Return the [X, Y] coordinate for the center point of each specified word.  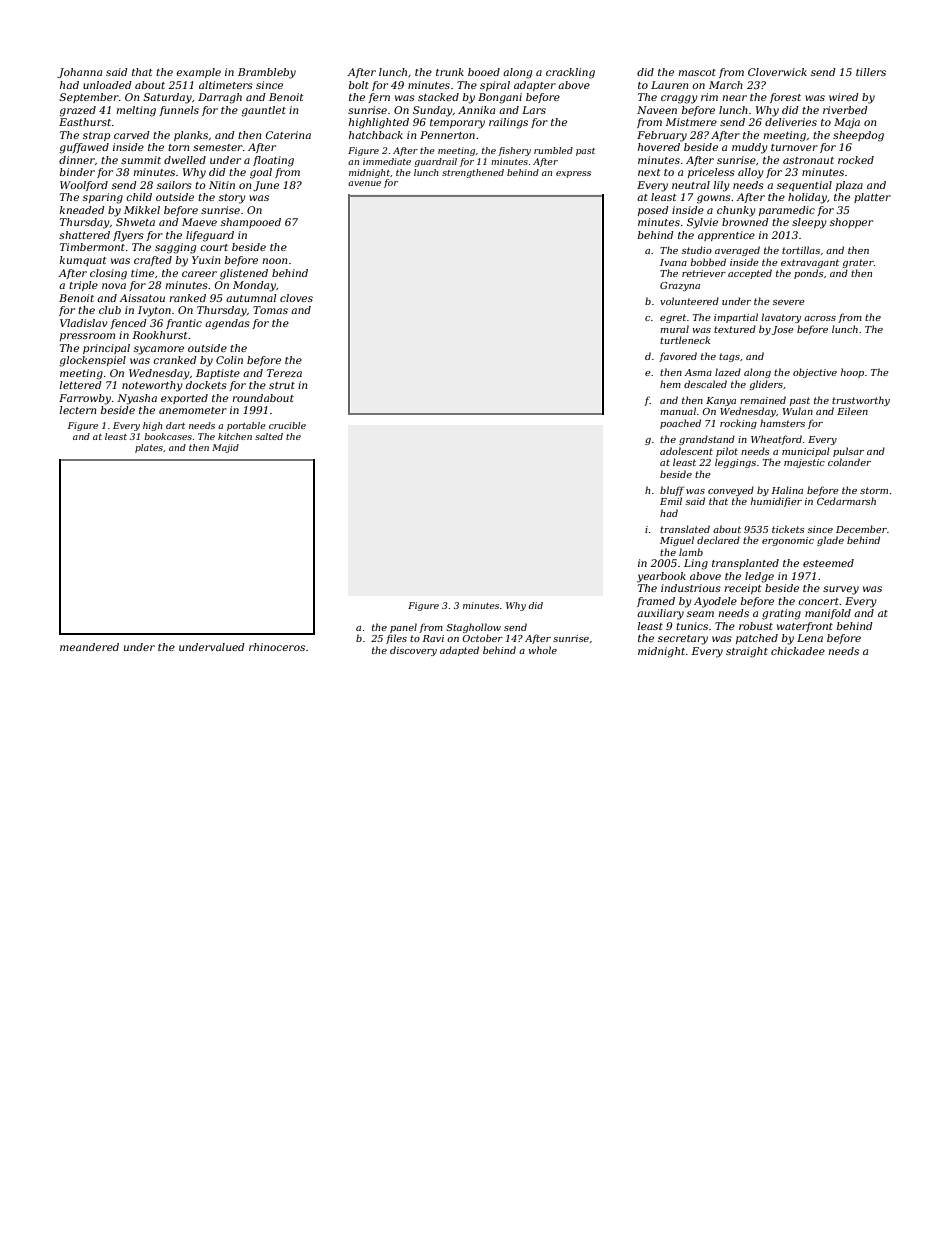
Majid [225, 448]
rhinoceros [277, 647]
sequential [804, 186]
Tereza [284, 373]
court [214, 247]
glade [830, 541]
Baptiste [218, 374]
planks [191, 136]
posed [653, 211]
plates [149, 448]
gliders [766, 385]
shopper [851, 223]
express [573, 174]
